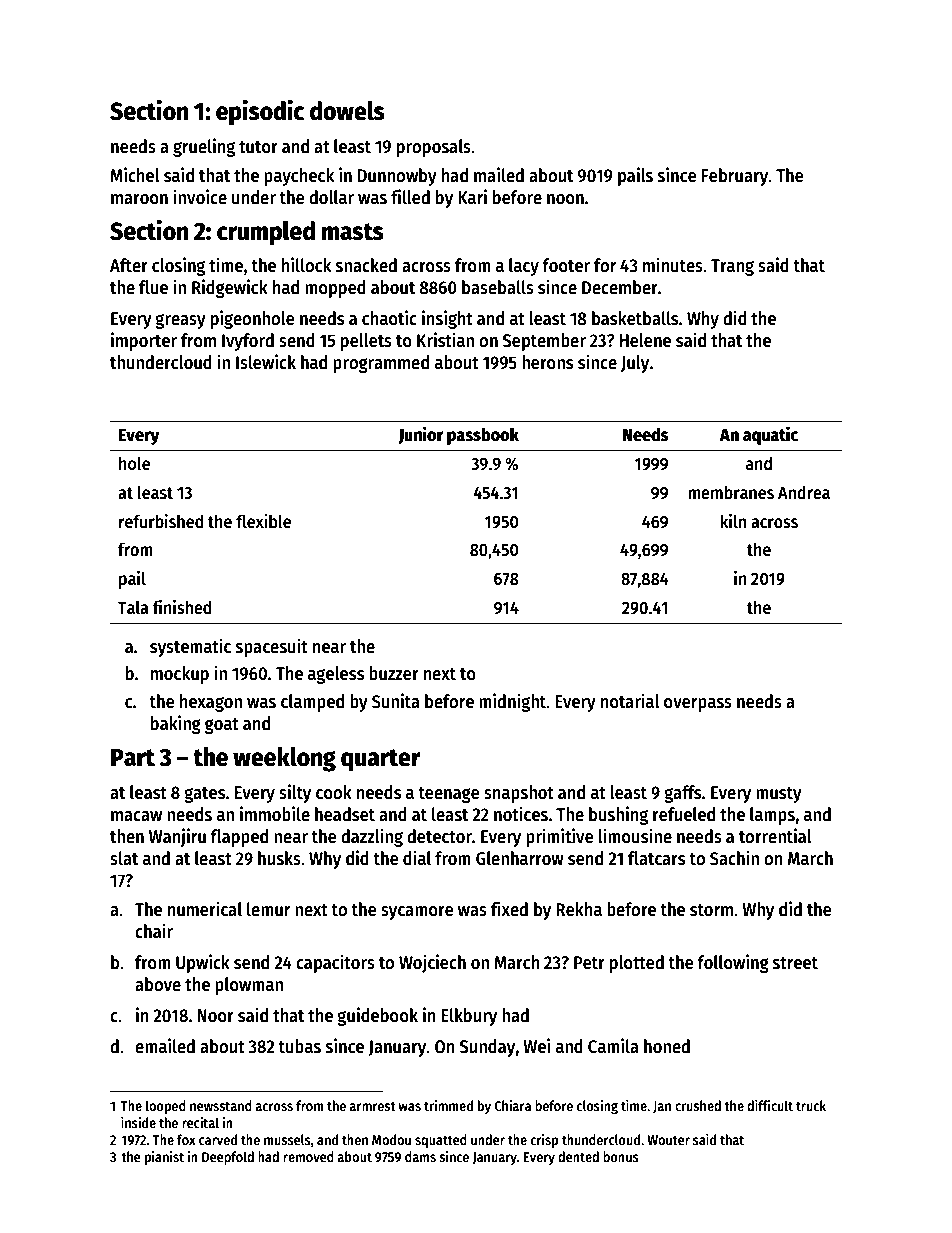 This screenshot has height=1233, width=952. What do you see at coordinates (394, 673) in the screenshot?
I see `buzzer` at bounding box center [394, 673].
